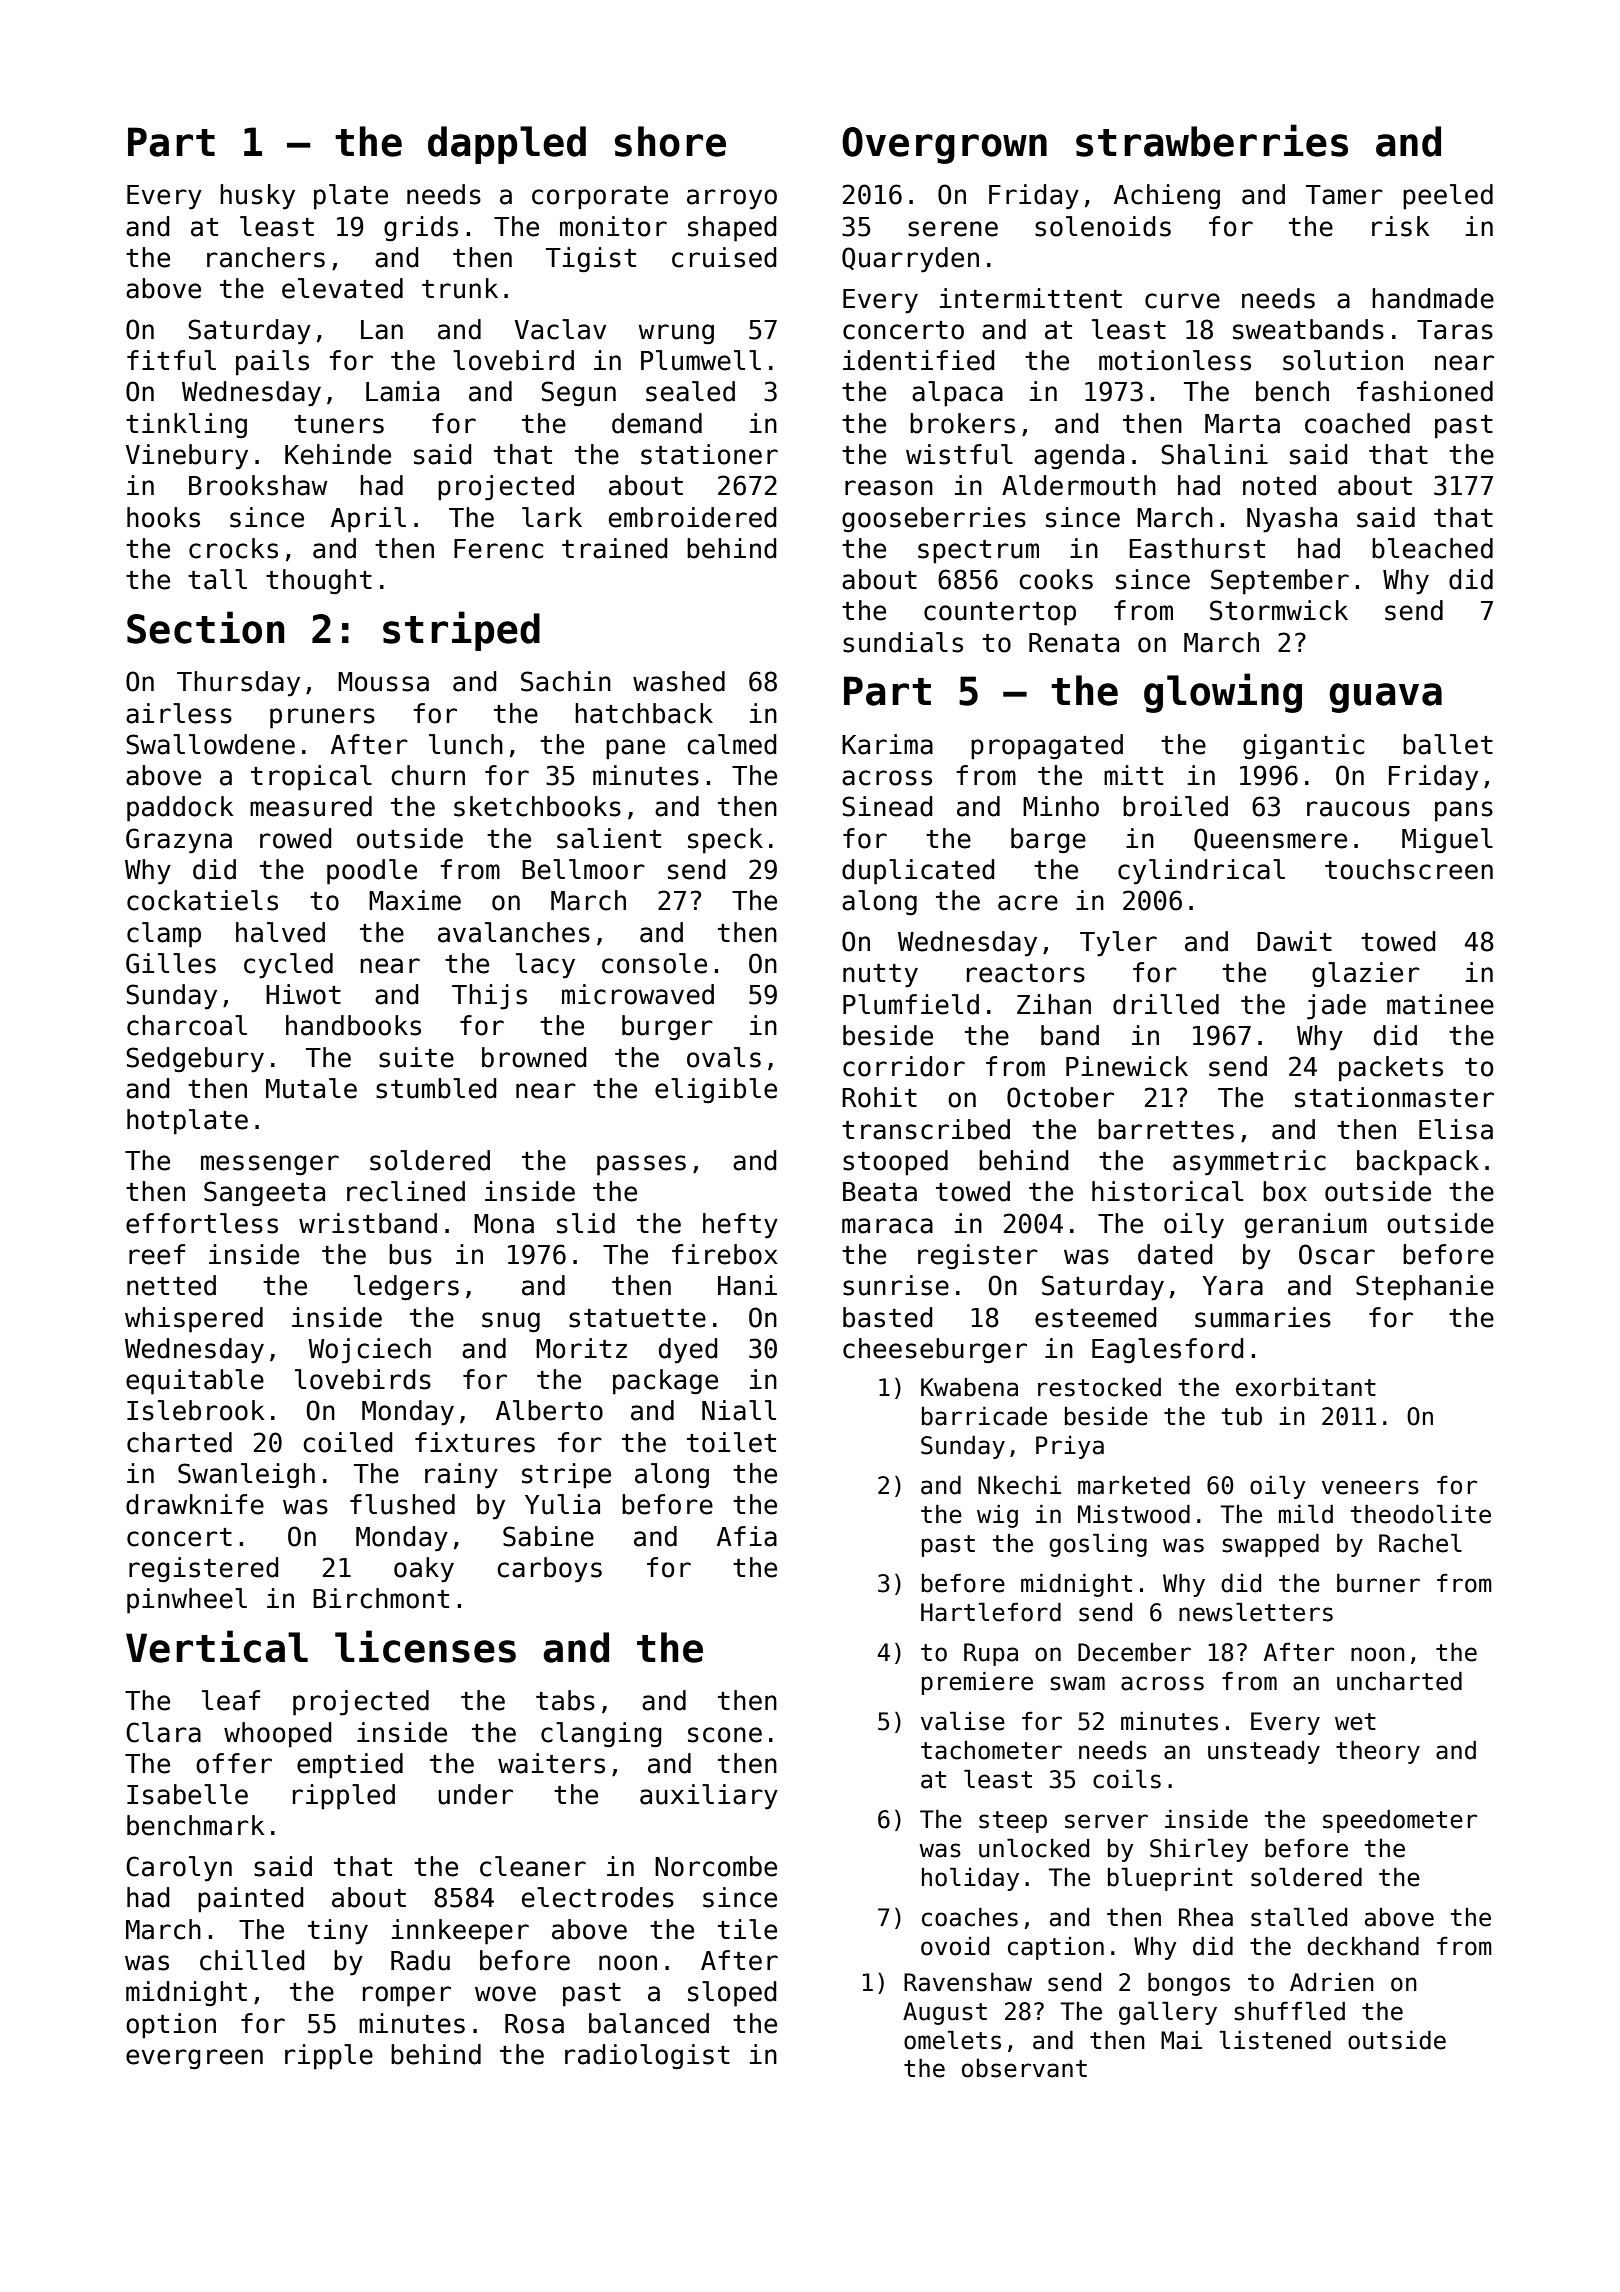 The height and width of the image is (2292, 1620). Describe the element at coordinates (591, 260) in the image. I see `Tigist` at that location.
